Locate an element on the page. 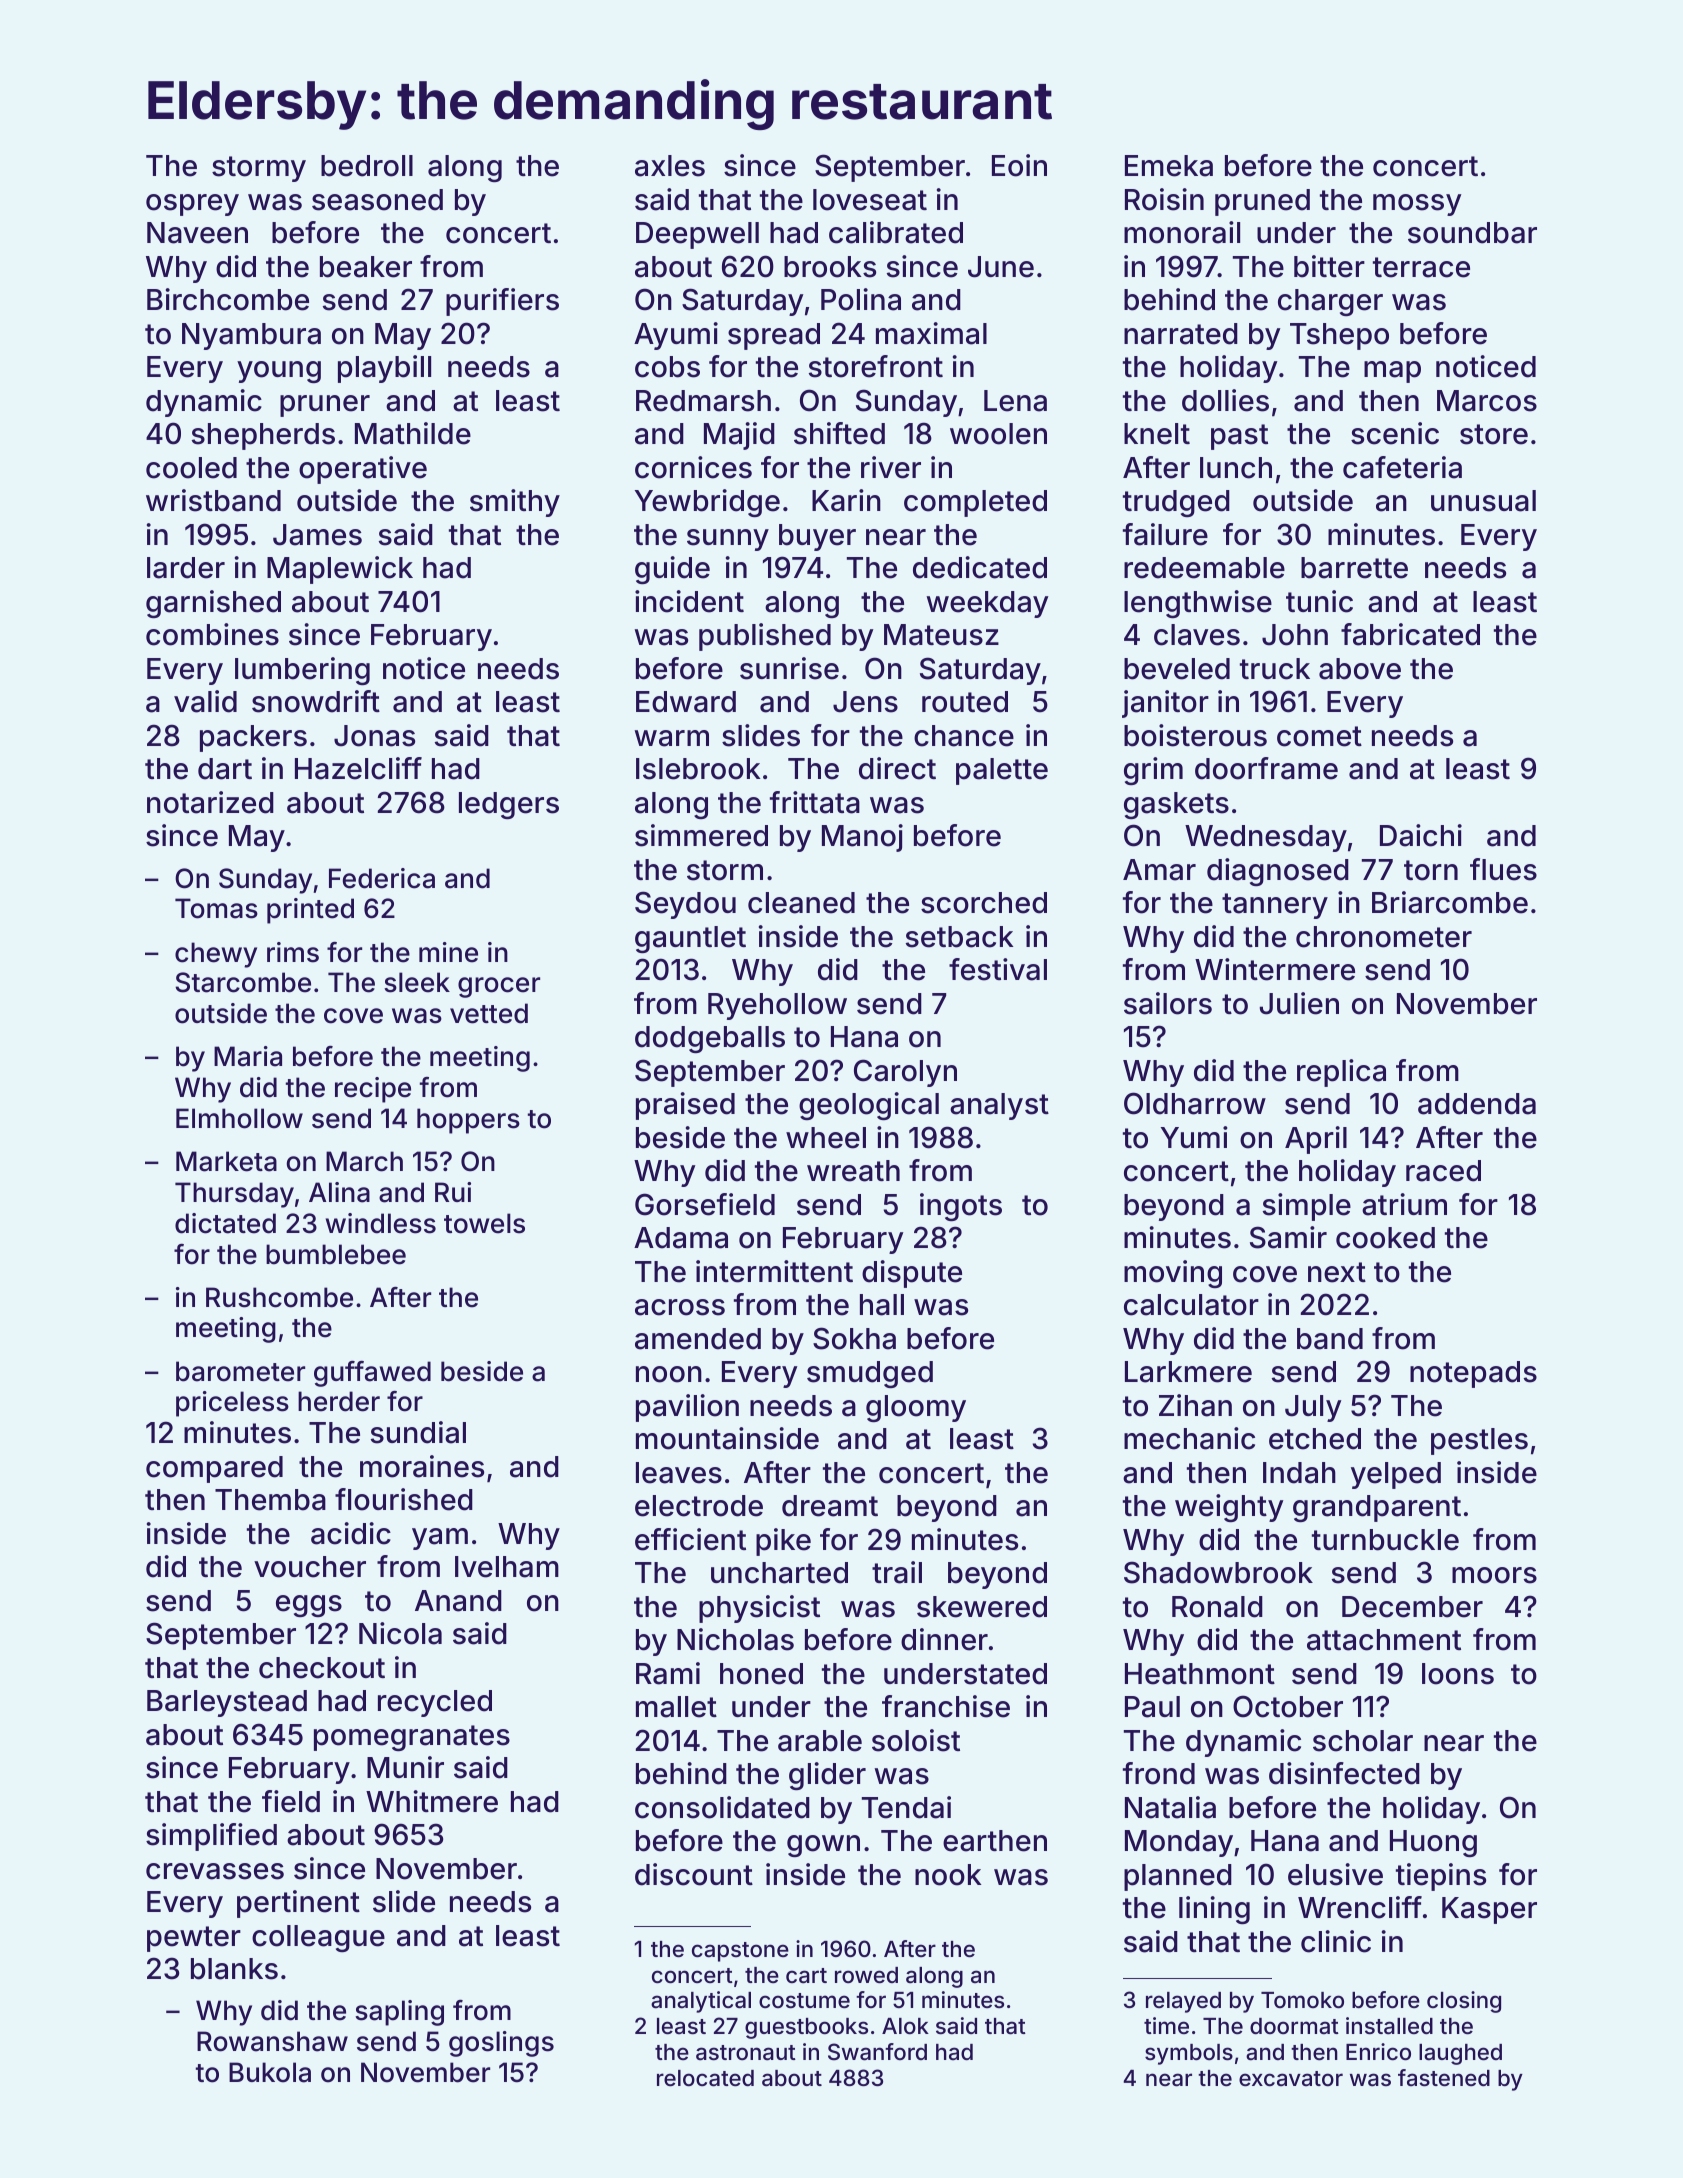  notepads is located at coordinates (1473, 1374).
